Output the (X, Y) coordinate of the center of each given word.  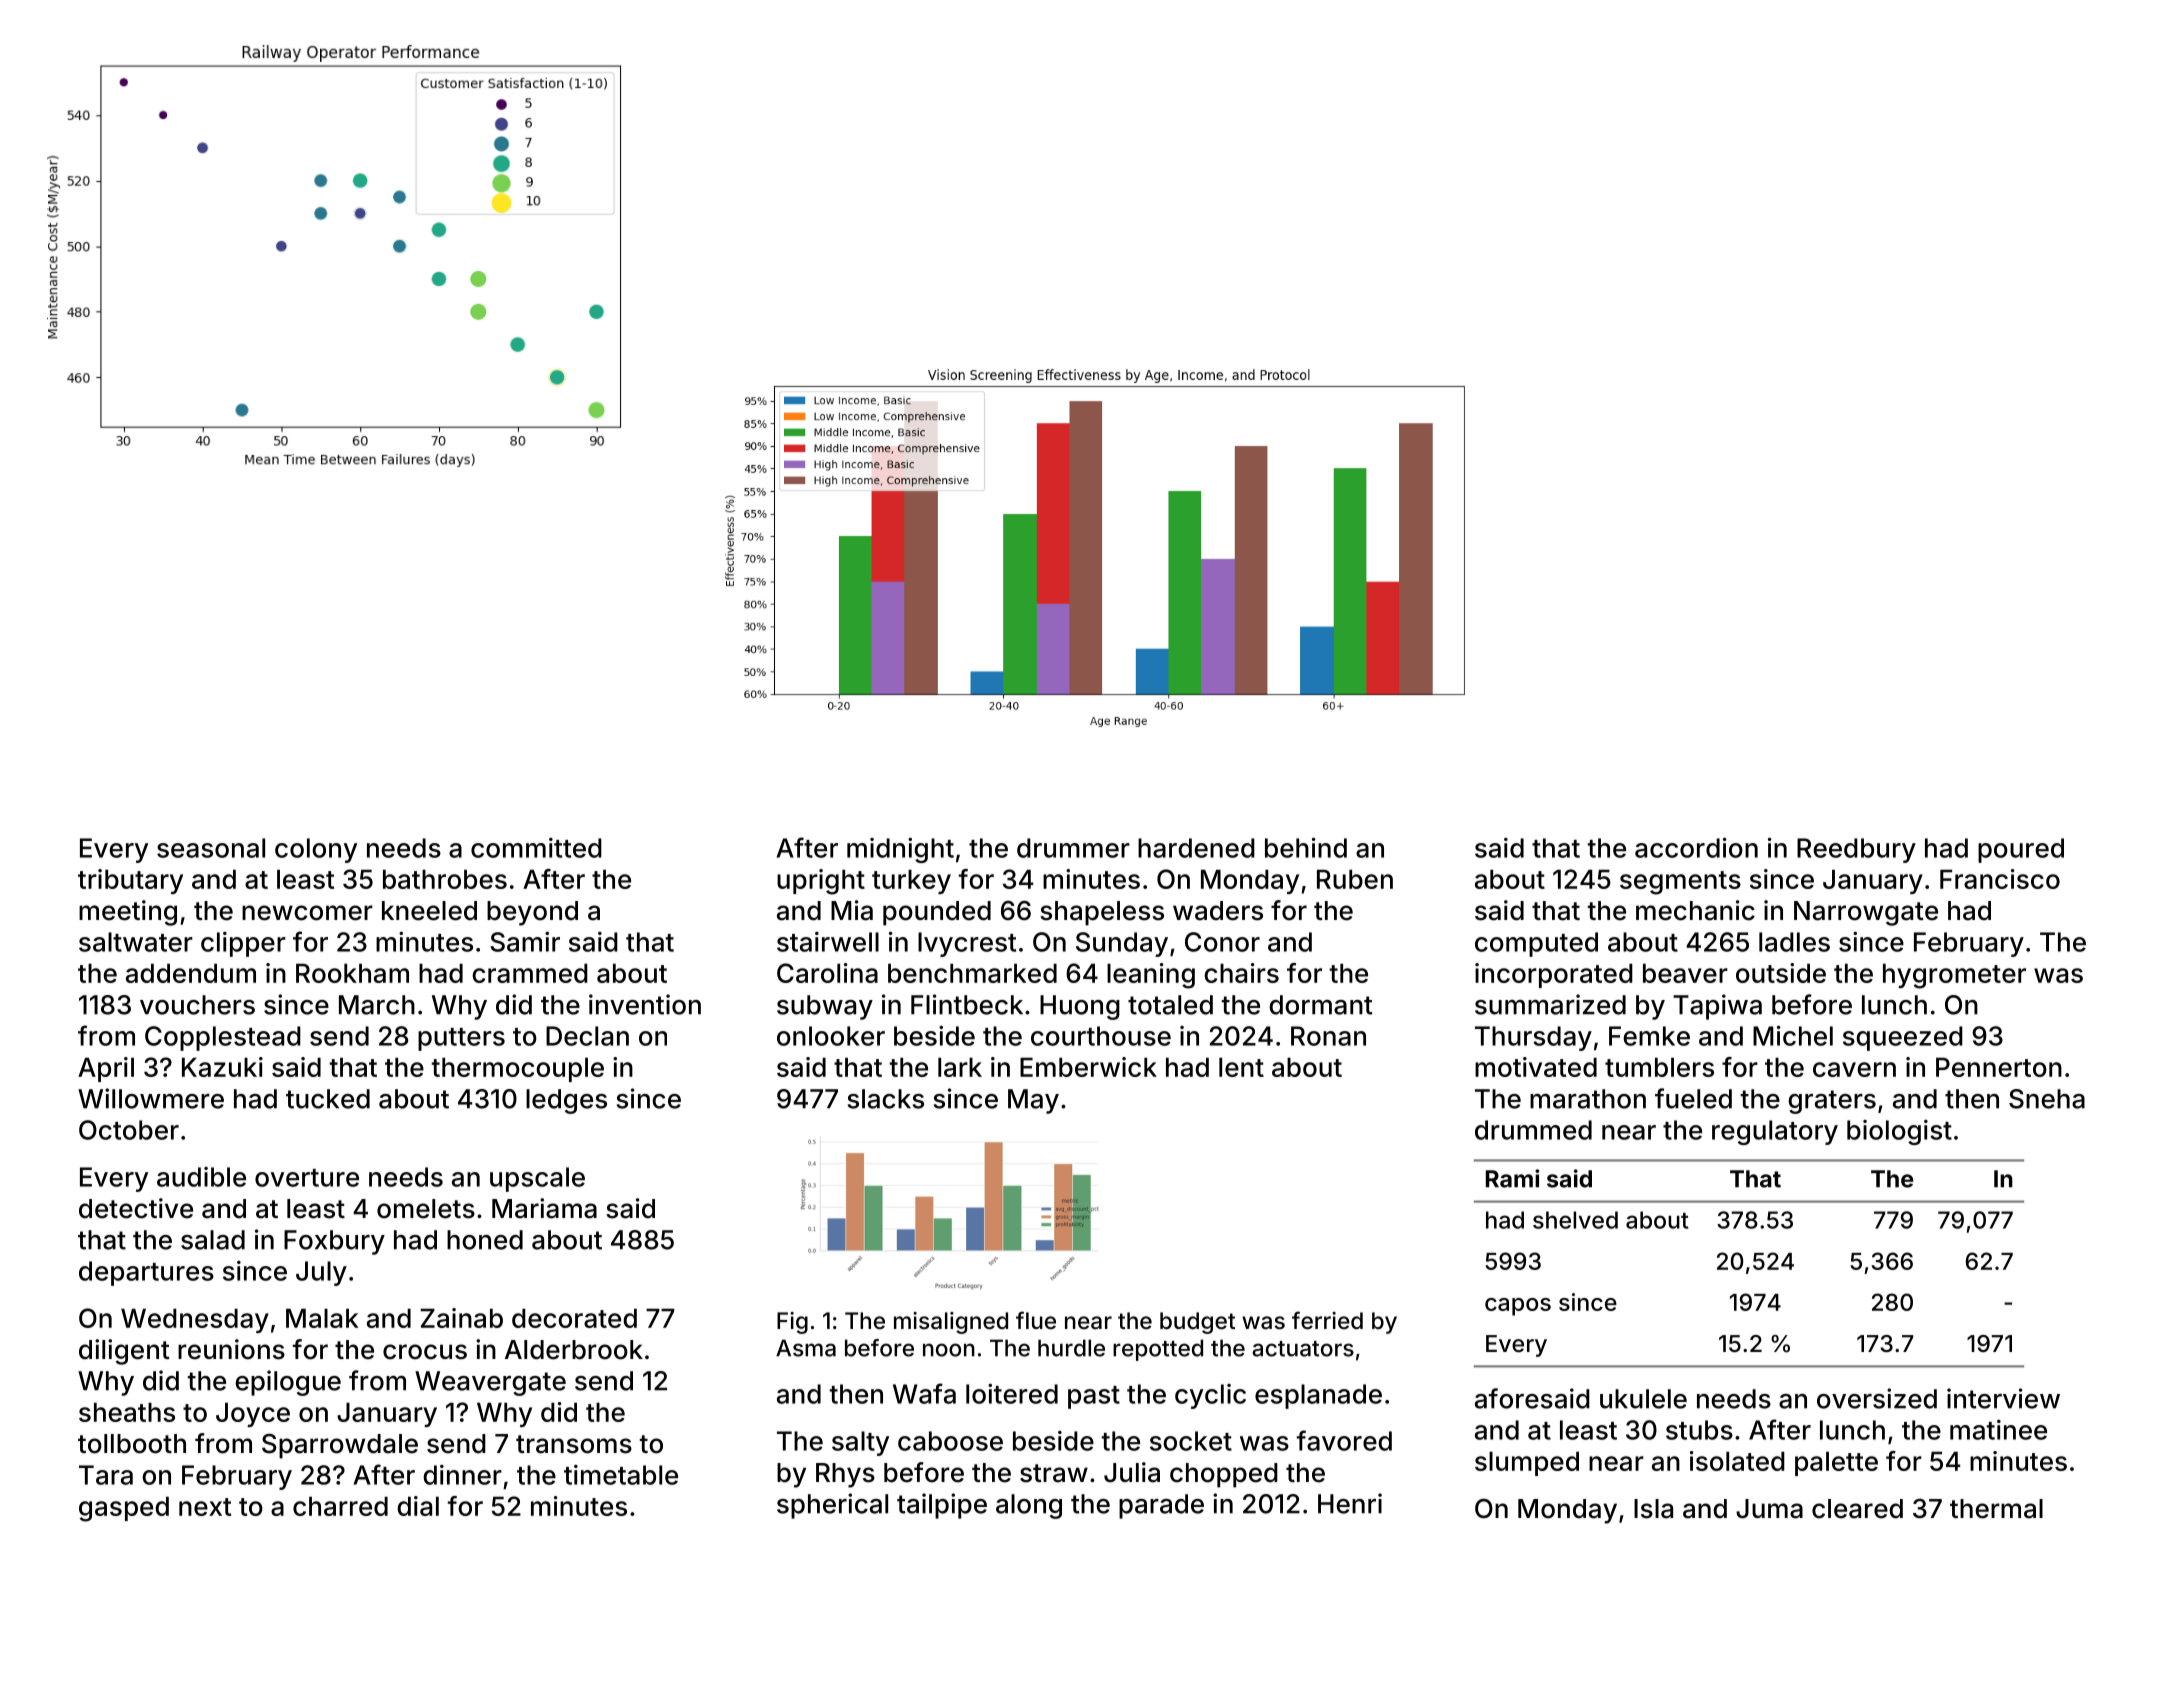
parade (1161, 1506)
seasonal (211, 848)
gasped (124, 1509)
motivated (1536, 1067)
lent (1241, 1067)
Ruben (1355, 879)
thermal (1996, 1509)
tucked (328, 1099)
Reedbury (1856, 850)
